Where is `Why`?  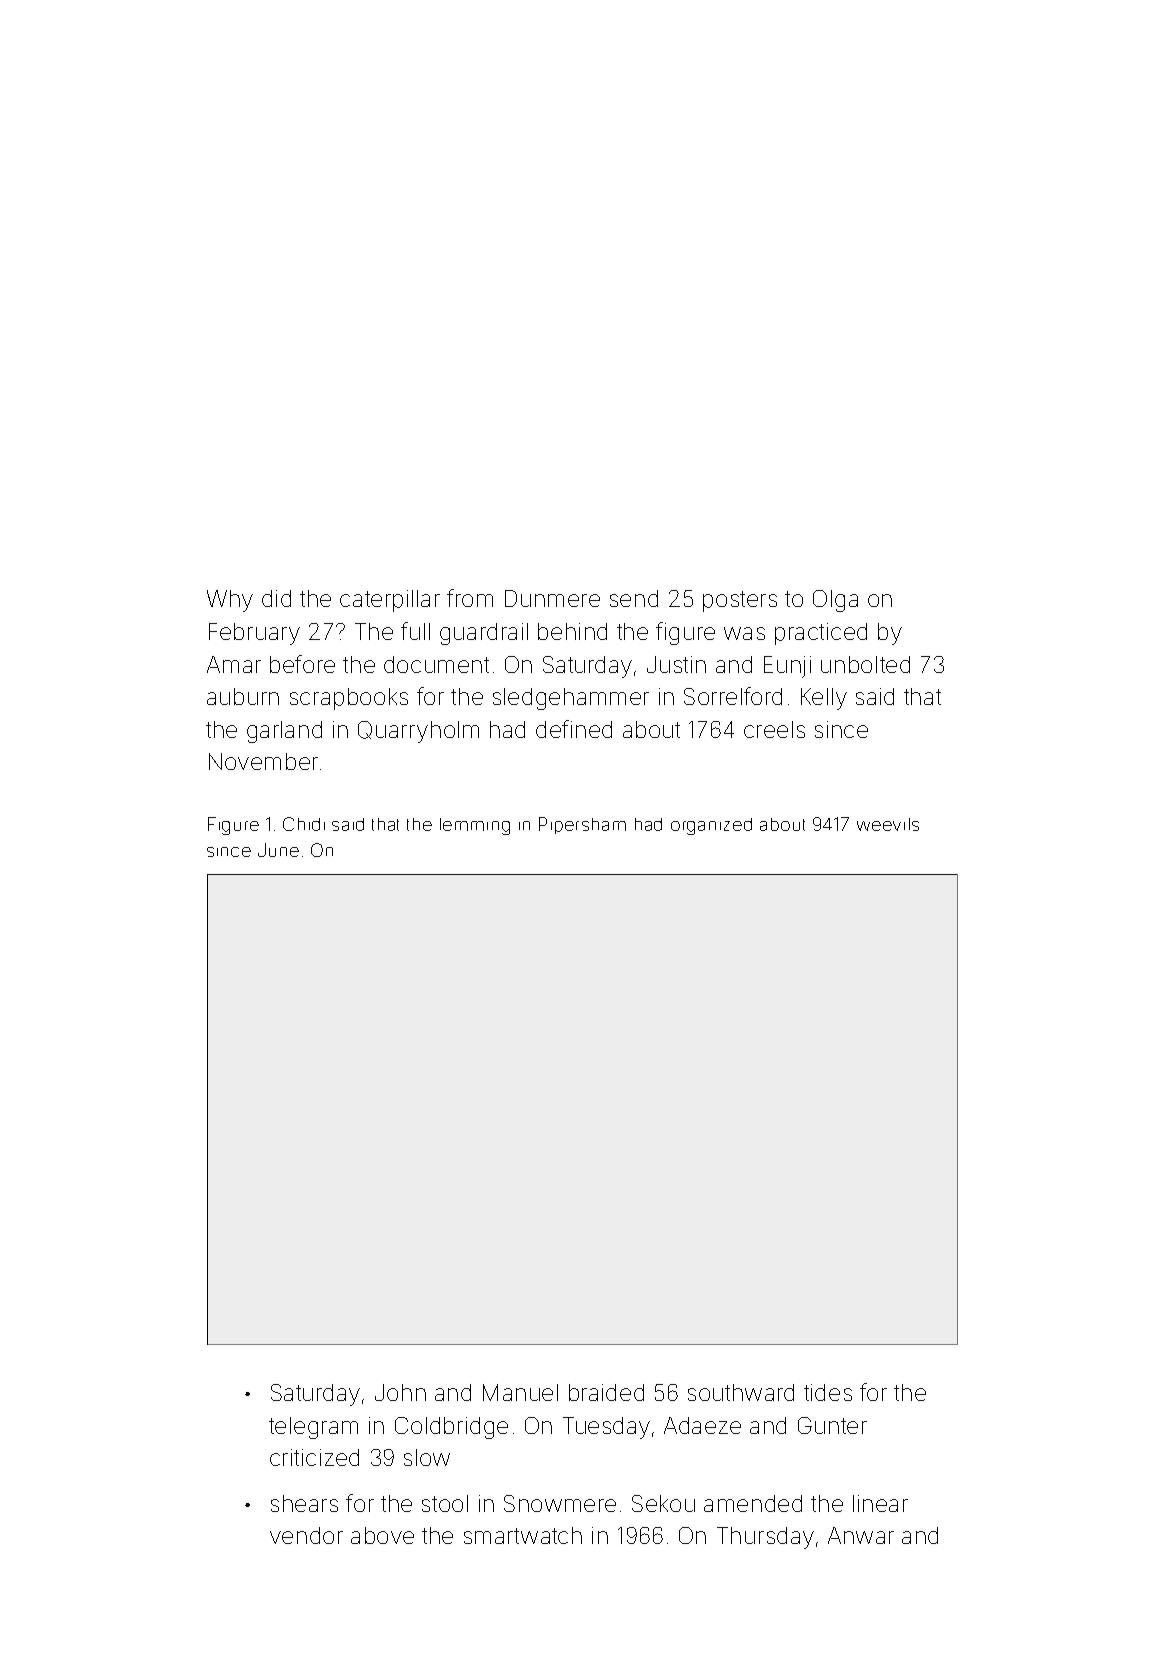 Why is located at coordinates (230, 601).
